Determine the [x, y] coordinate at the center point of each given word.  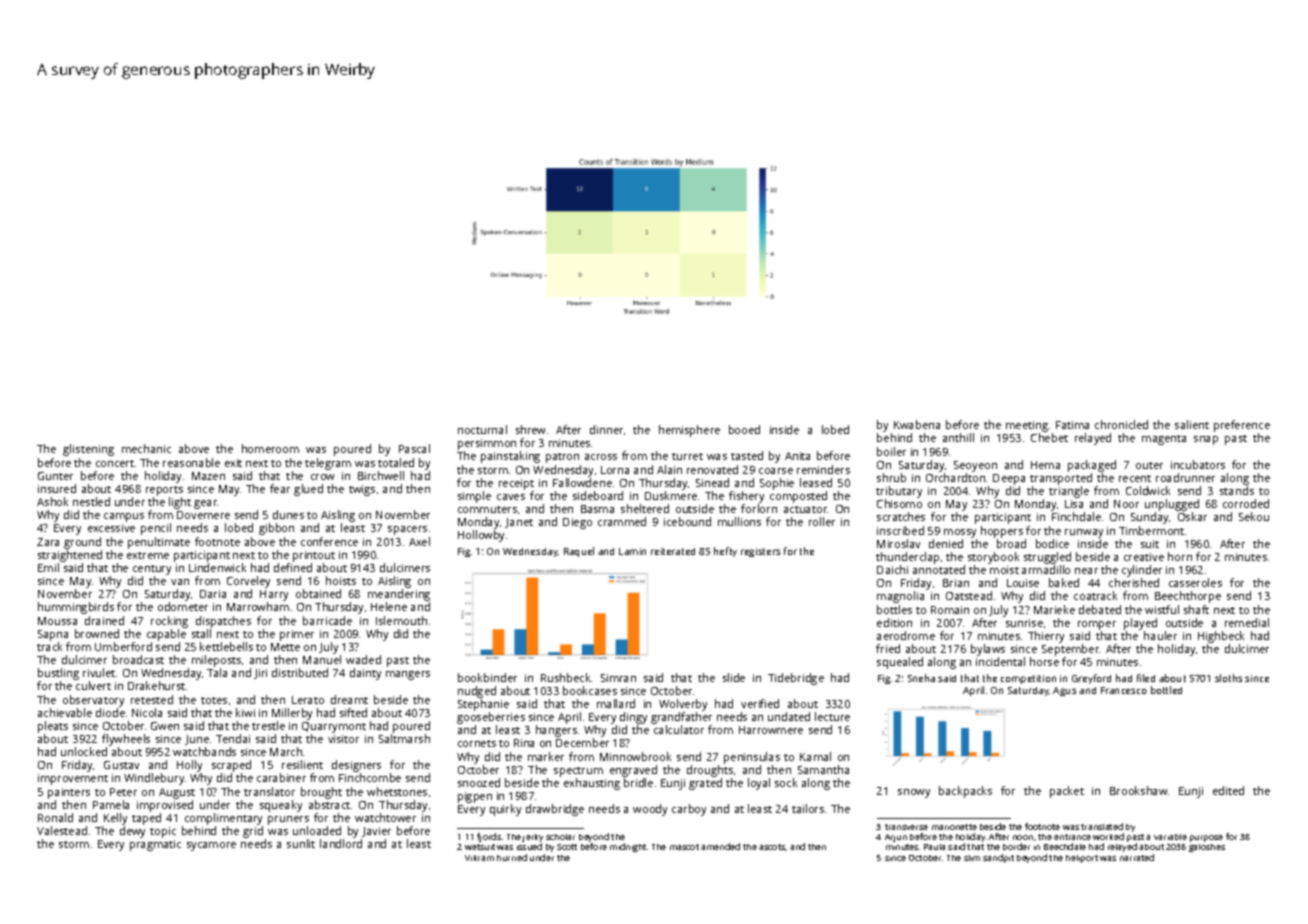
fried [888, 648]
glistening [88, 450]
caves [511, 497]
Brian [956, 583]
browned [97, 633]
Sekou [1254, 516]
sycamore [211, 846]
